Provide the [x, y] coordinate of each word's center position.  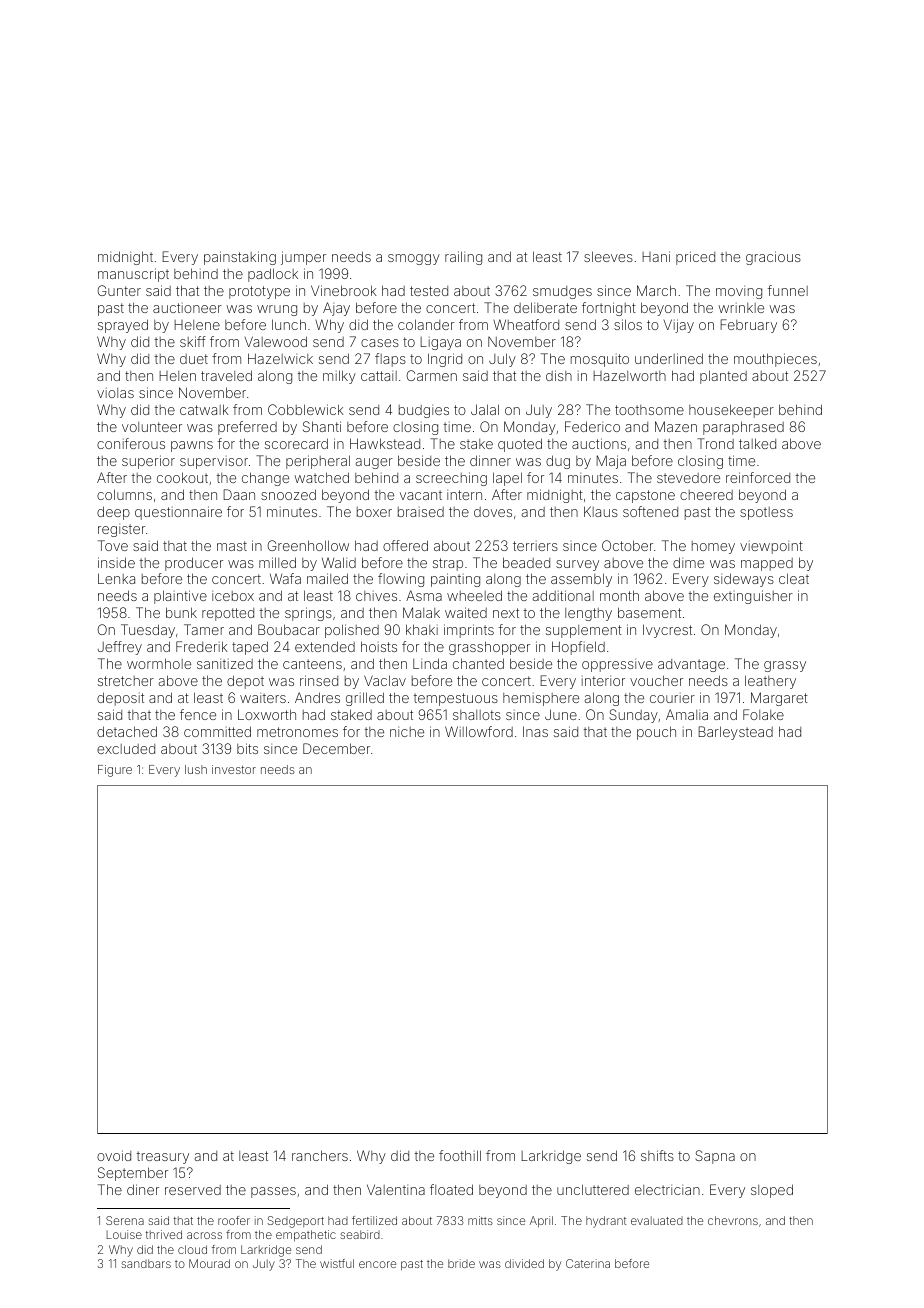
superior [148, 462]
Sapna [715, 1157]
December [336, 748]
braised [421, 512]
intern [464, 495]
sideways [744, 580]
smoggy [414, 259]
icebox [233, 596]
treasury [163, 1157]
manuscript [133, 275]
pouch [656, 733]
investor [234, 769]
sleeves [608, 256]
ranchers [320, 1155]
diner [143, 1189]
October [627, 545]
